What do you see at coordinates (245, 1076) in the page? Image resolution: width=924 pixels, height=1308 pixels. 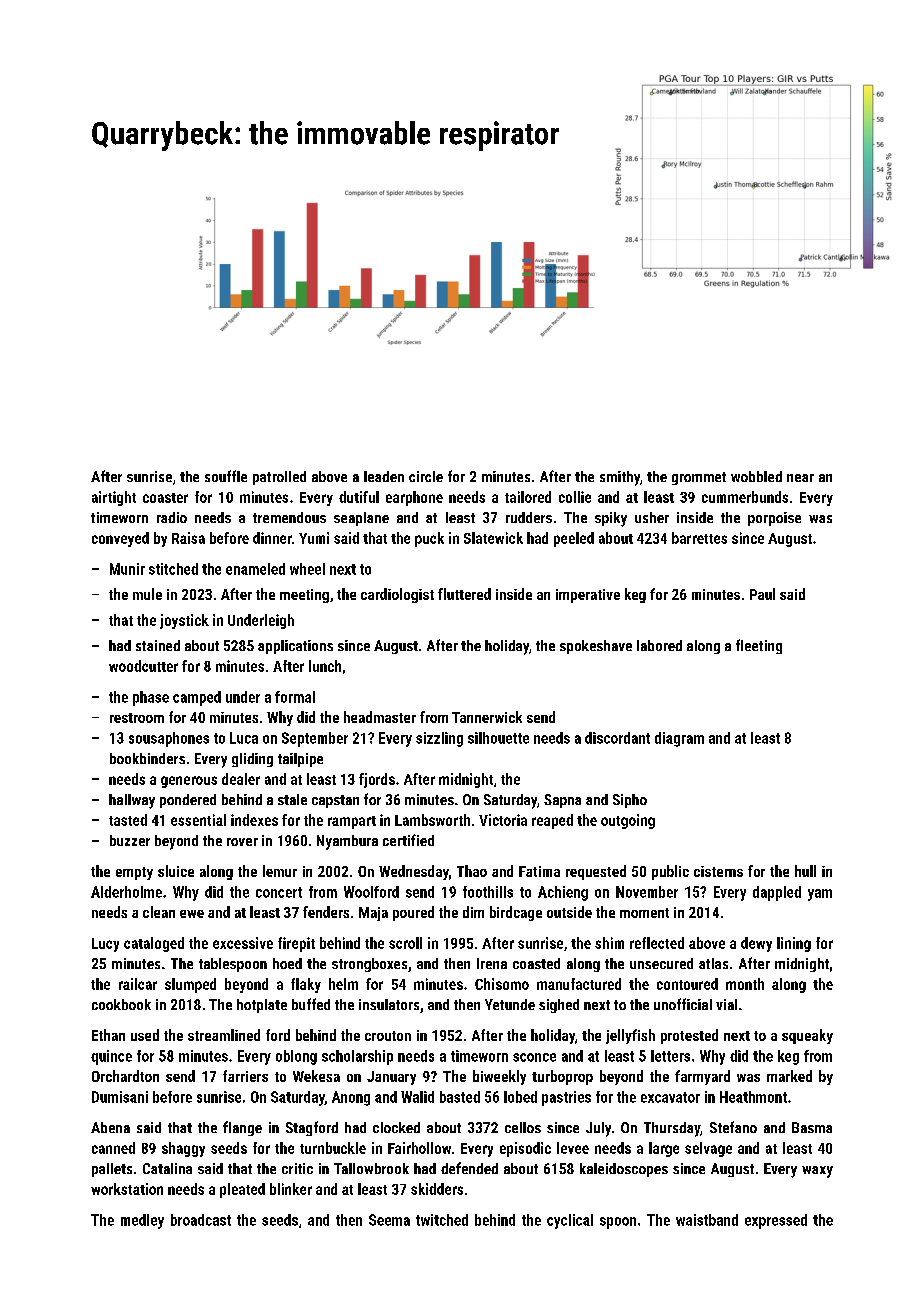 I see `farriers` at bounding box center [245, 1076].
